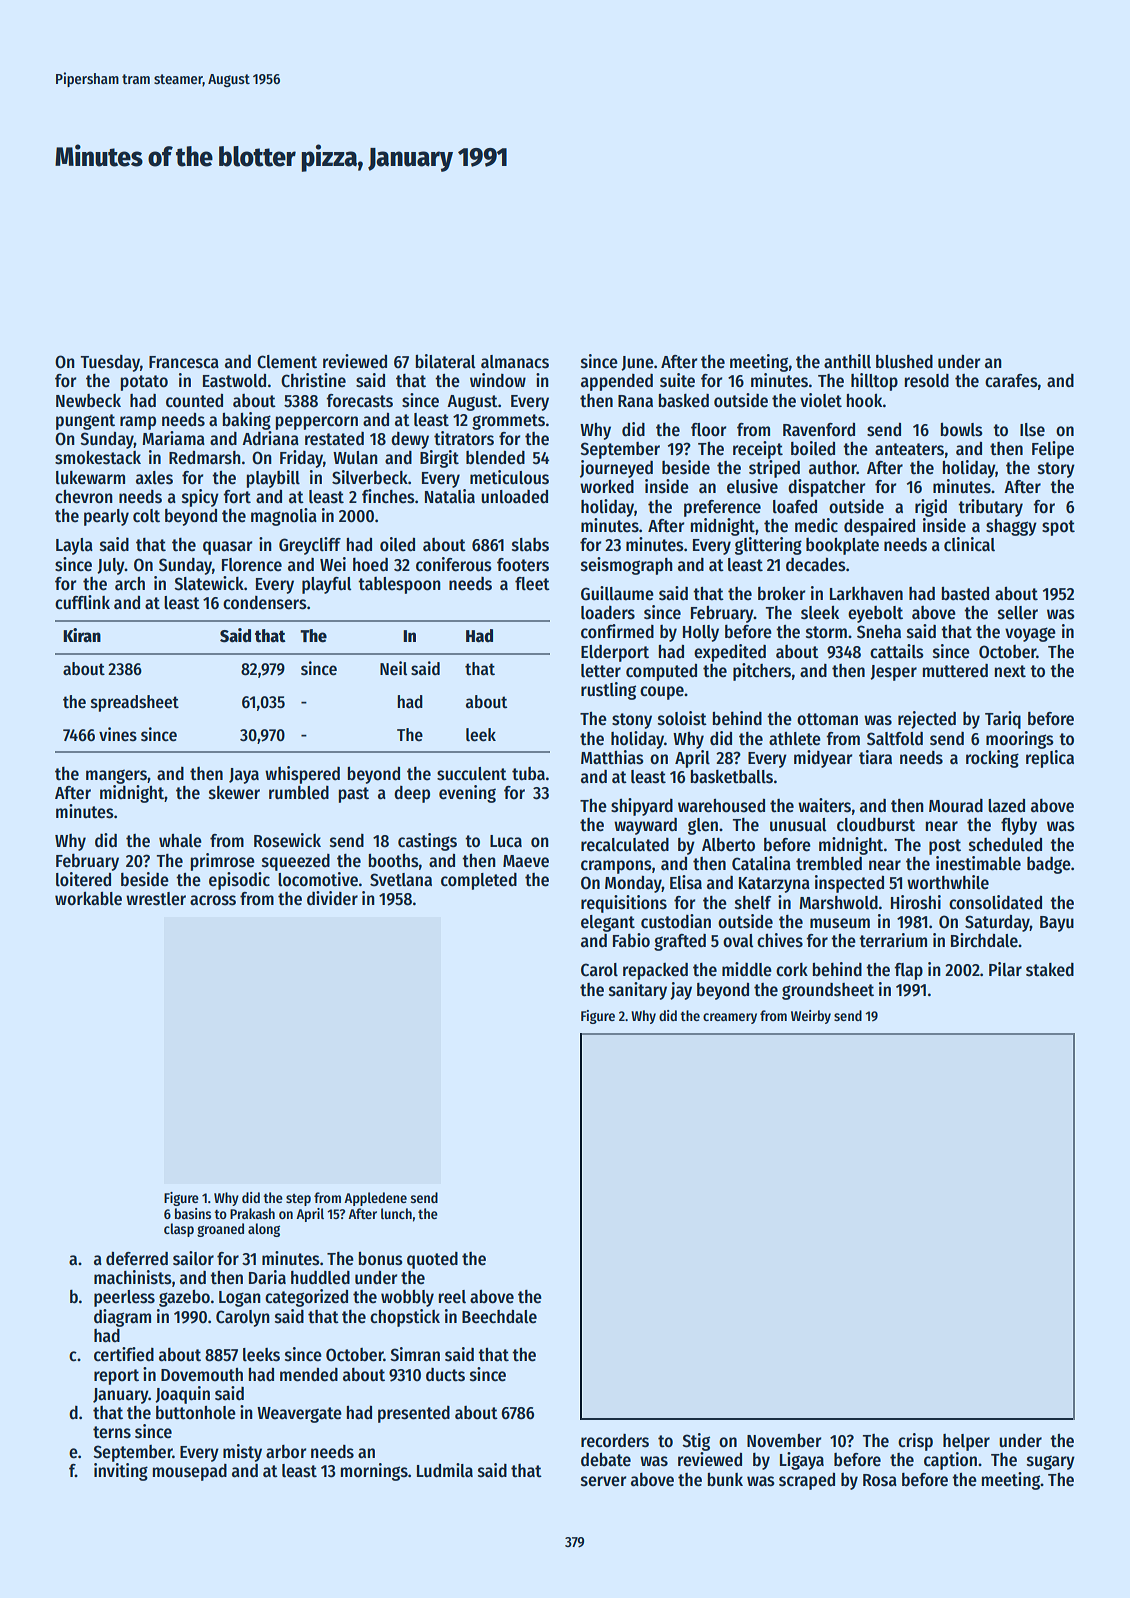 This image has height=1598, width=1130. I want to click on lunch, so click(396, 1213).
